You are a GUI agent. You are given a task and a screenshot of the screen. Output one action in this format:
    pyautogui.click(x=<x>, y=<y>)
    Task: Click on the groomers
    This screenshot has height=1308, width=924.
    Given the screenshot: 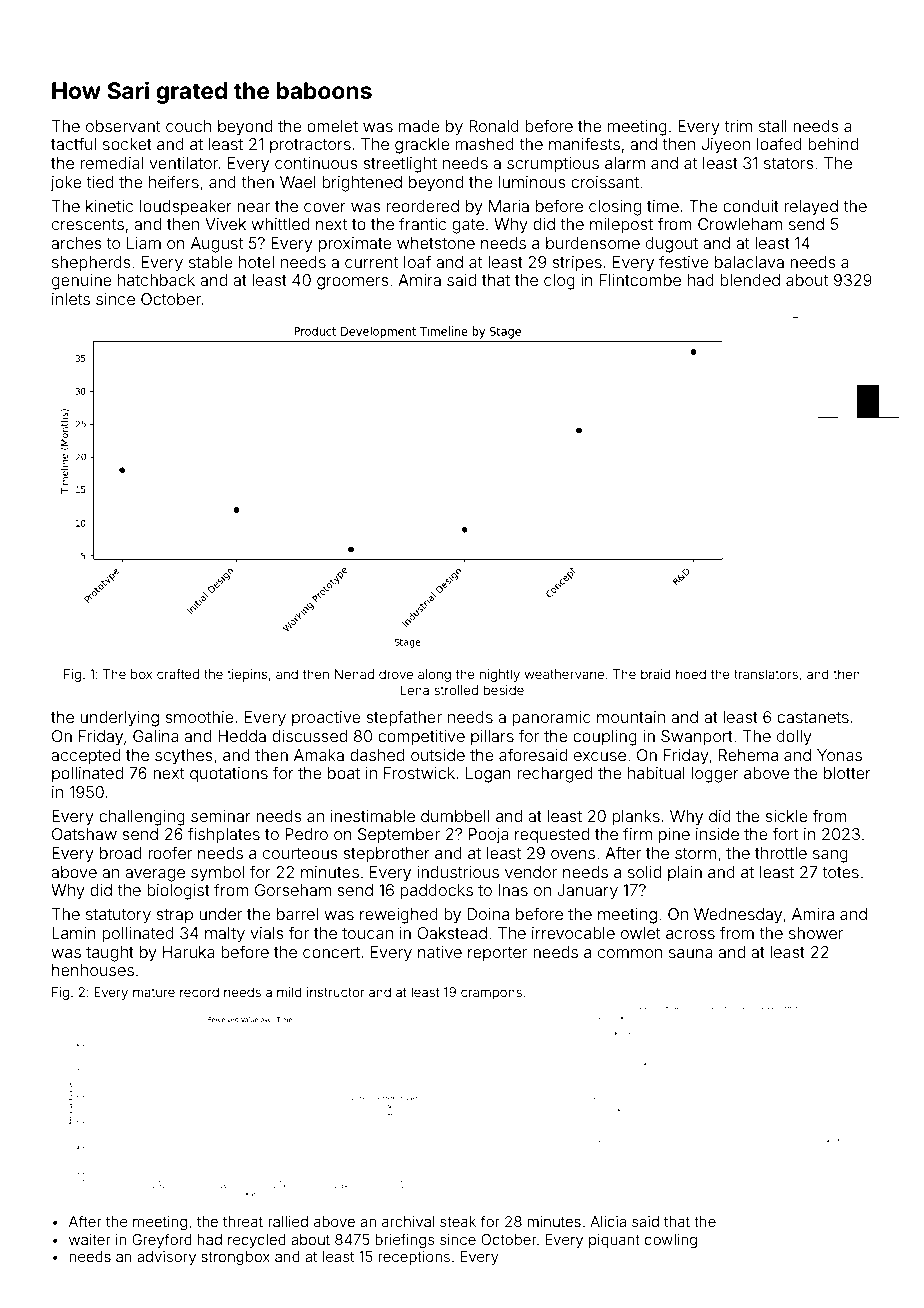 What is the action you would take?
    pyautogui.click(x=352, y=283)
